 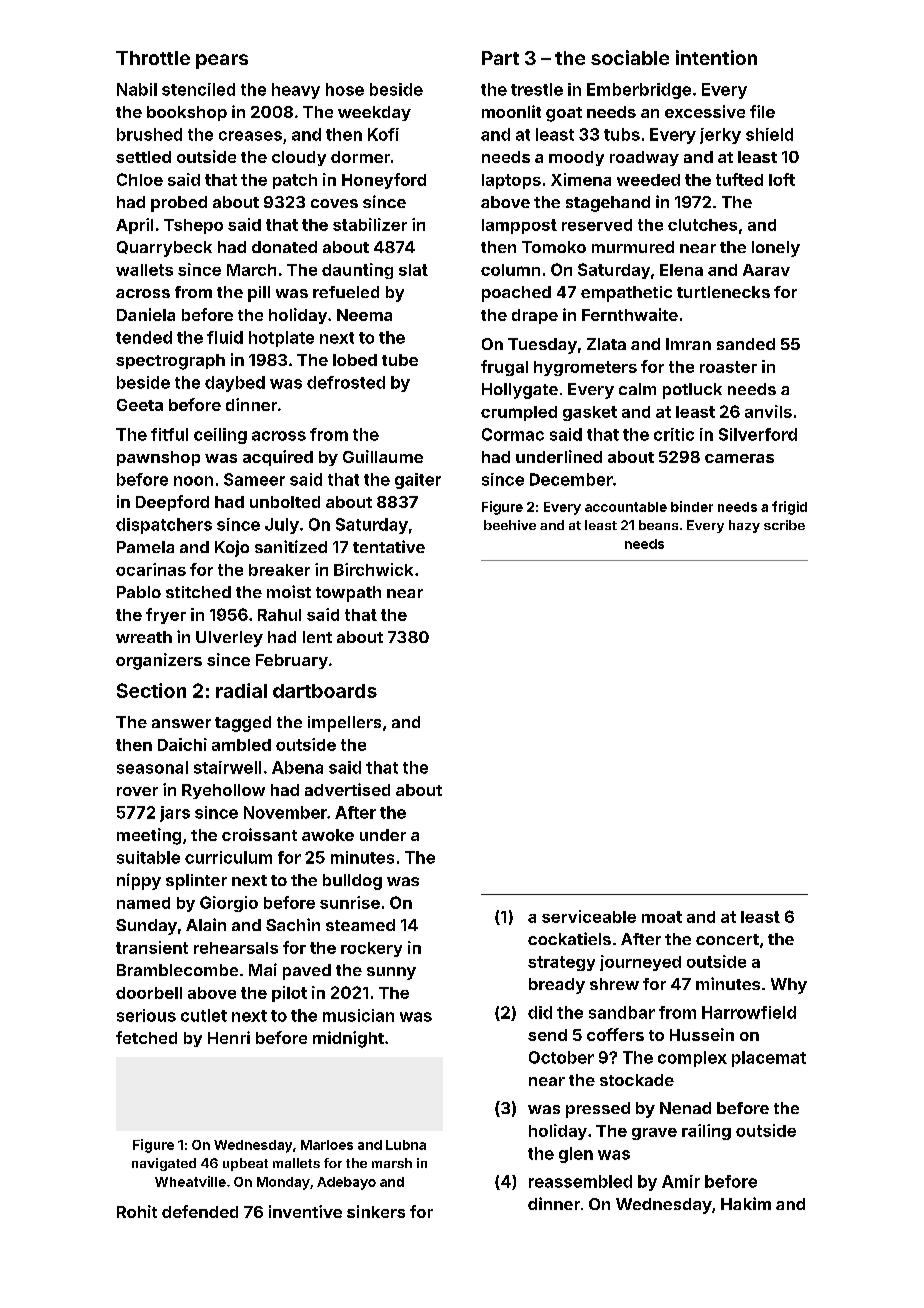 What do you see at coordinates (728, 367) in the screenshot?
I see `roaster` at bounding box center [728, 367].
